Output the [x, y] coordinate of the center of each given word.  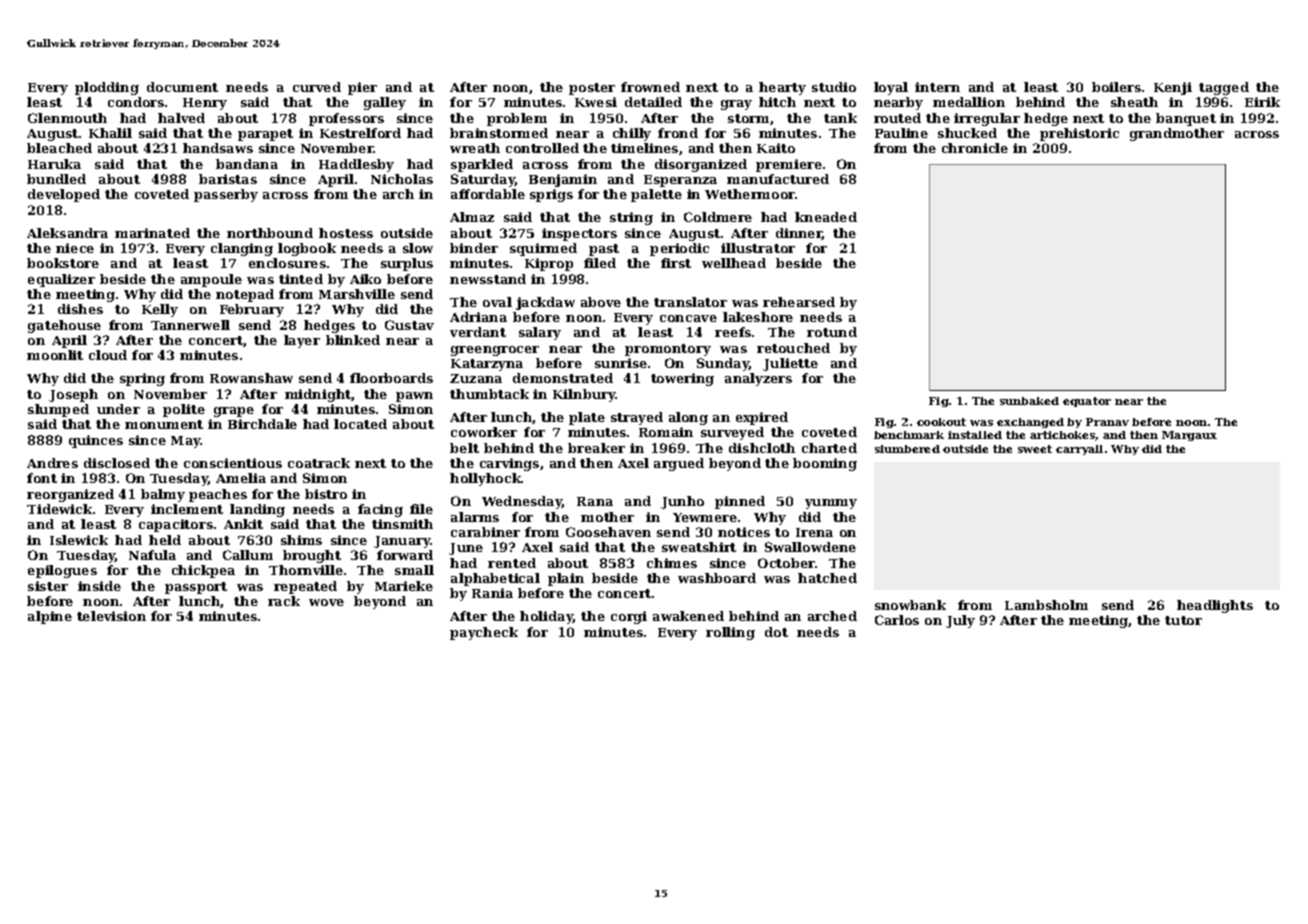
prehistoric [1079, 134]
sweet [1035, 449]
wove [326, 602]
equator [1087, 402]
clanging [242, 249]
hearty [782, 88]
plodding [107, 88]
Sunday [723, 364]
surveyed [732, 433]
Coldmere [718, 217]
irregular [987, 119]
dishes [80, 309]
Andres [52, 463]
